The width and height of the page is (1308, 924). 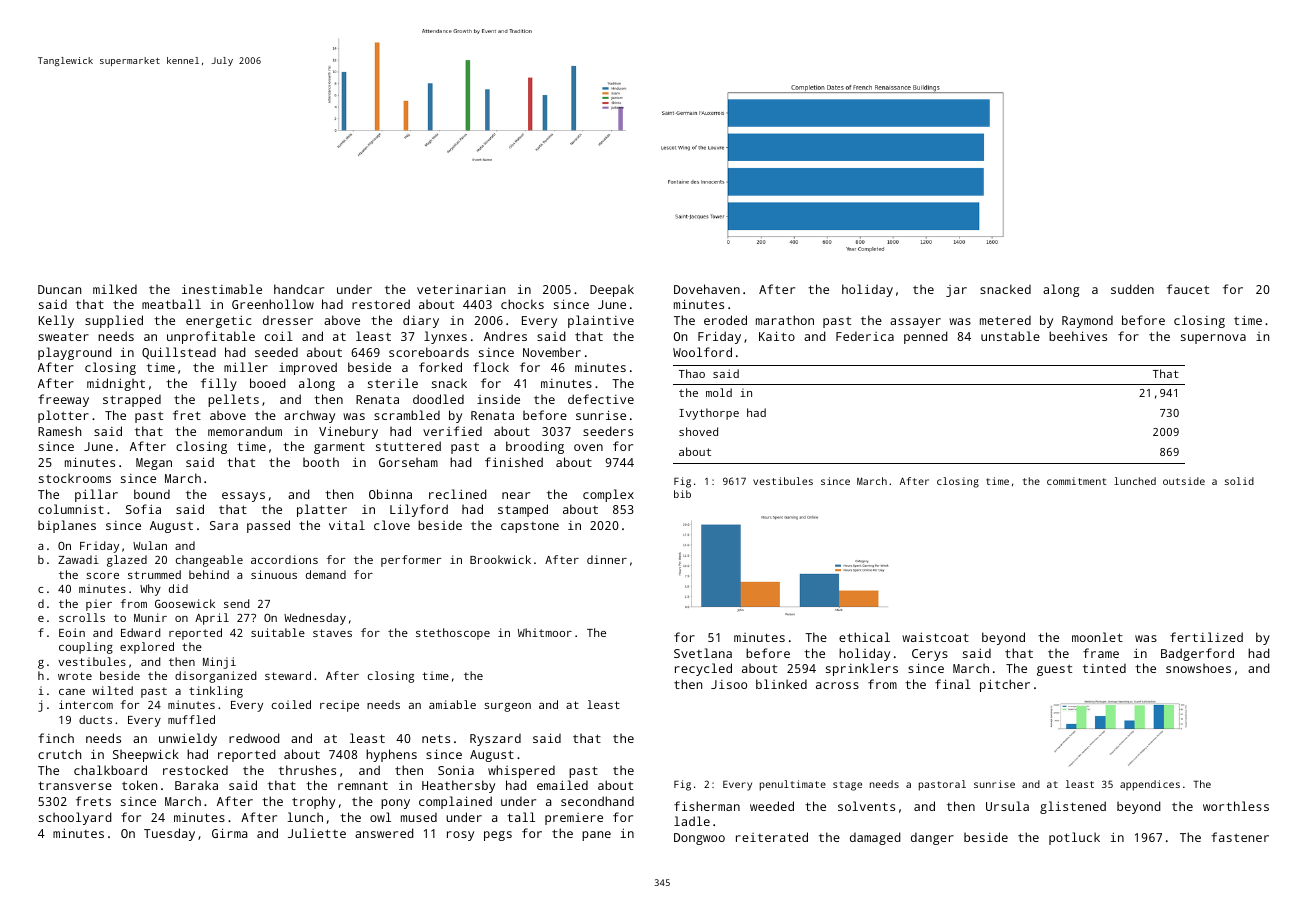 What do you see at coordinates (915, 323) in the page?
I see `assayer` at bounding box center [915, 323].
